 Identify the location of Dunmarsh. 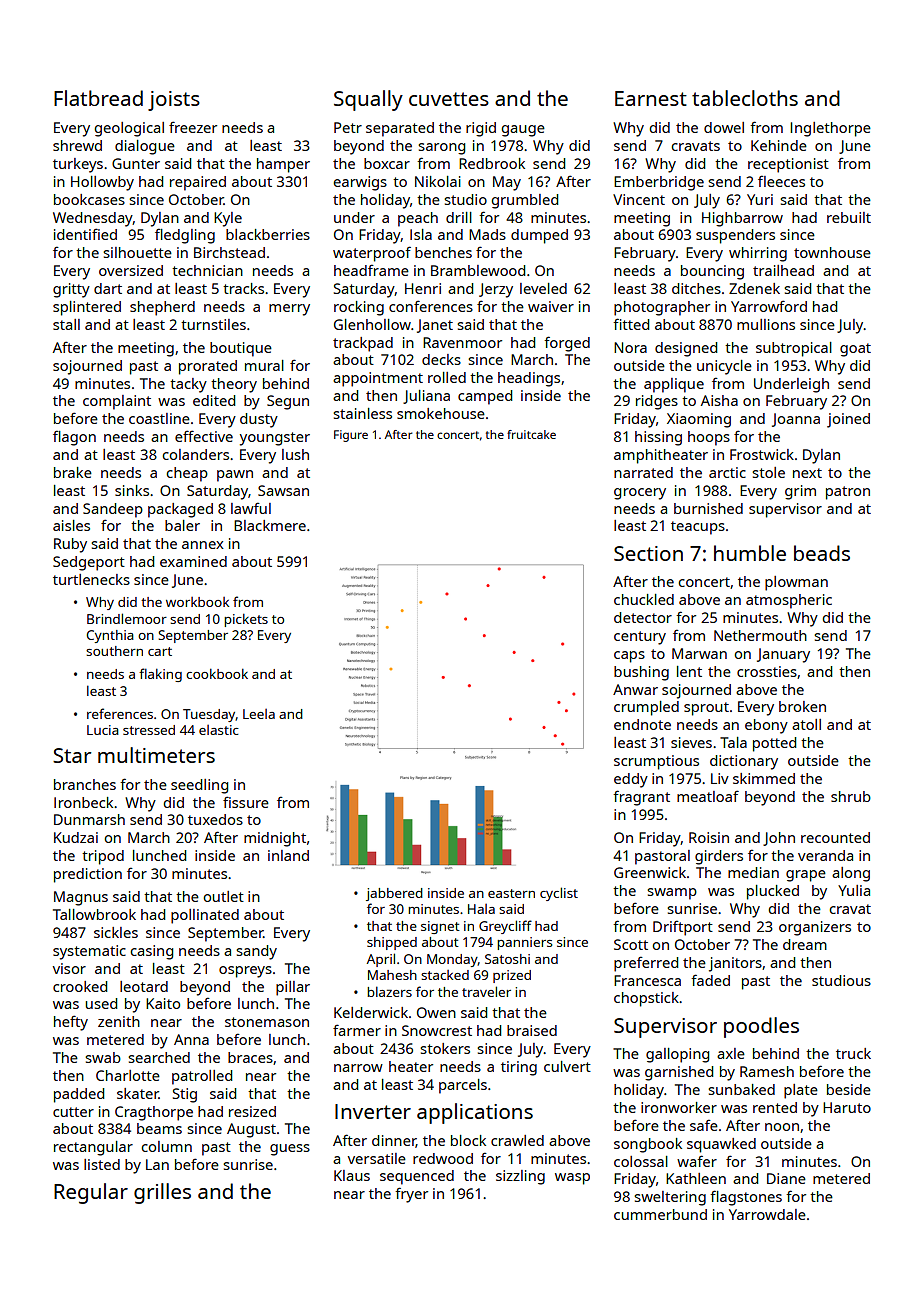
(89, 819).
